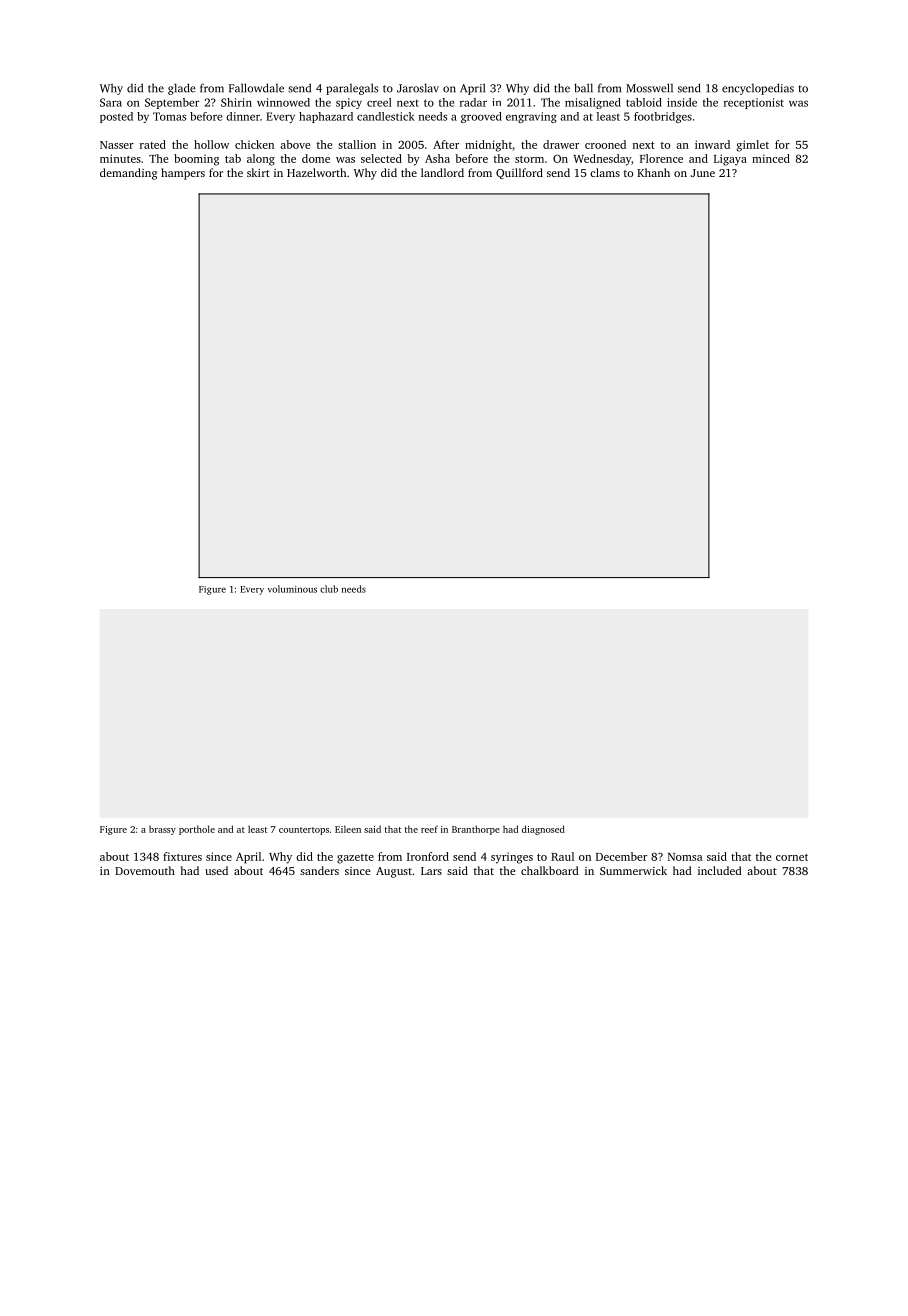 The image size is (908, 1316). What do you see at coordinates (442, 172) in the page?
I see `landlord` at bounding box center [442, 172].
